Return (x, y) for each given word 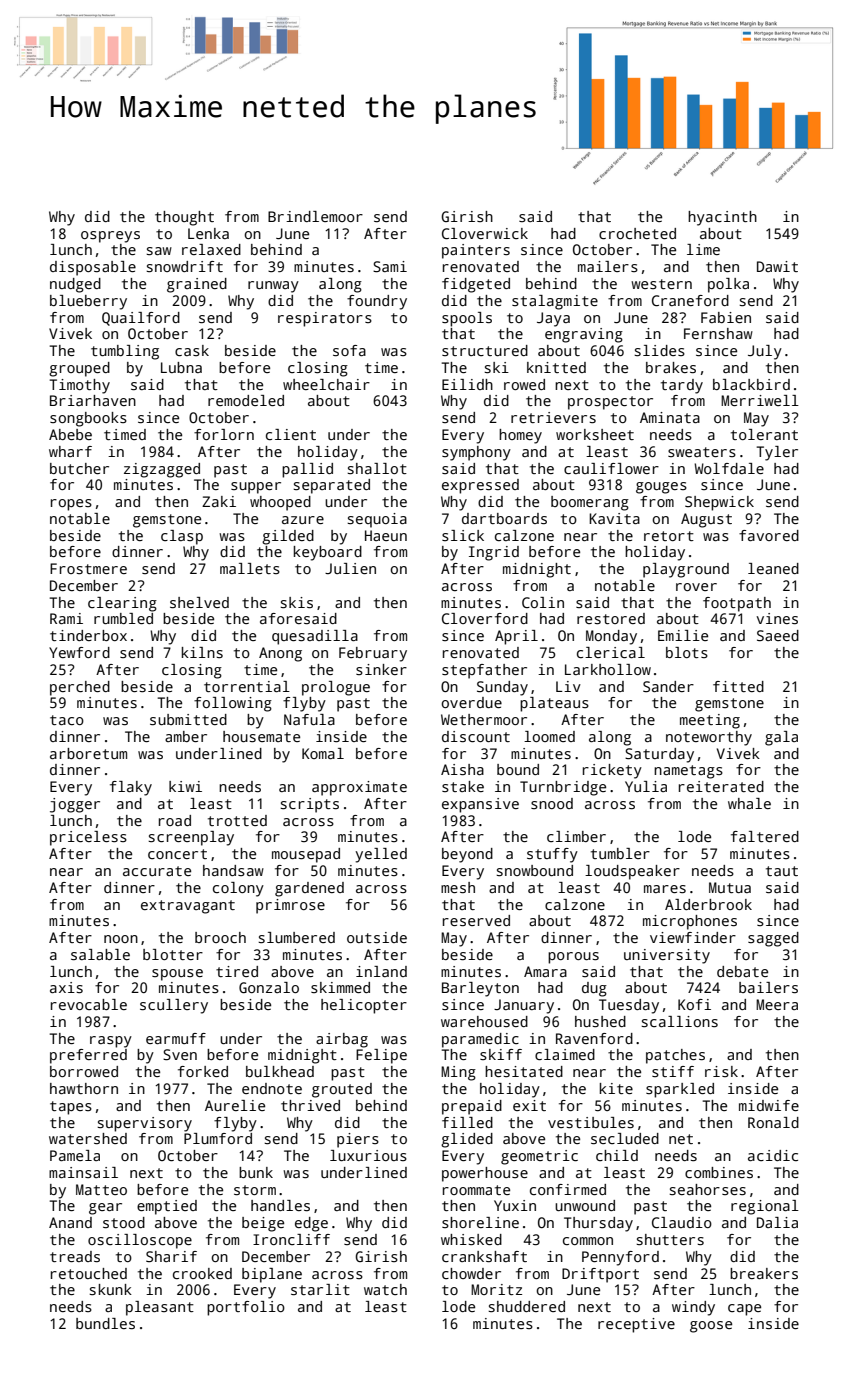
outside (377, 937)
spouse (177, 975)
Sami (390, 267)
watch (385, 1289)
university (667, 956)
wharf (70, 451)
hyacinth (722, 218)
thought (184, 218)
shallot (377, 468)
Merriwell (760, 400)
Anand (70, 1222)
